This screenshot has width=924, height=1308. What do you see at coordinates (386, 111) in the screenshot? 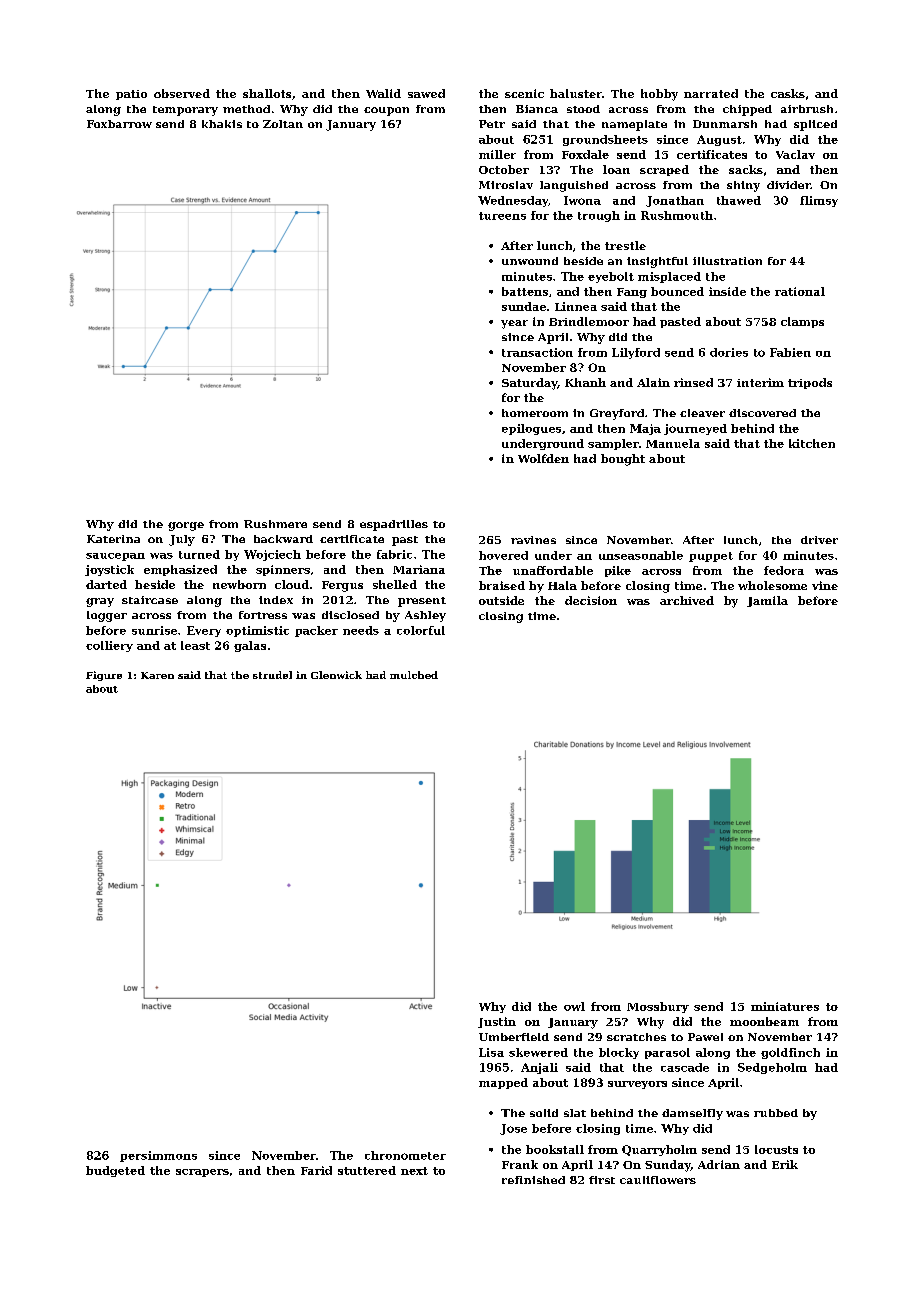
I see `coupon` at bounding box center [386, 111].
